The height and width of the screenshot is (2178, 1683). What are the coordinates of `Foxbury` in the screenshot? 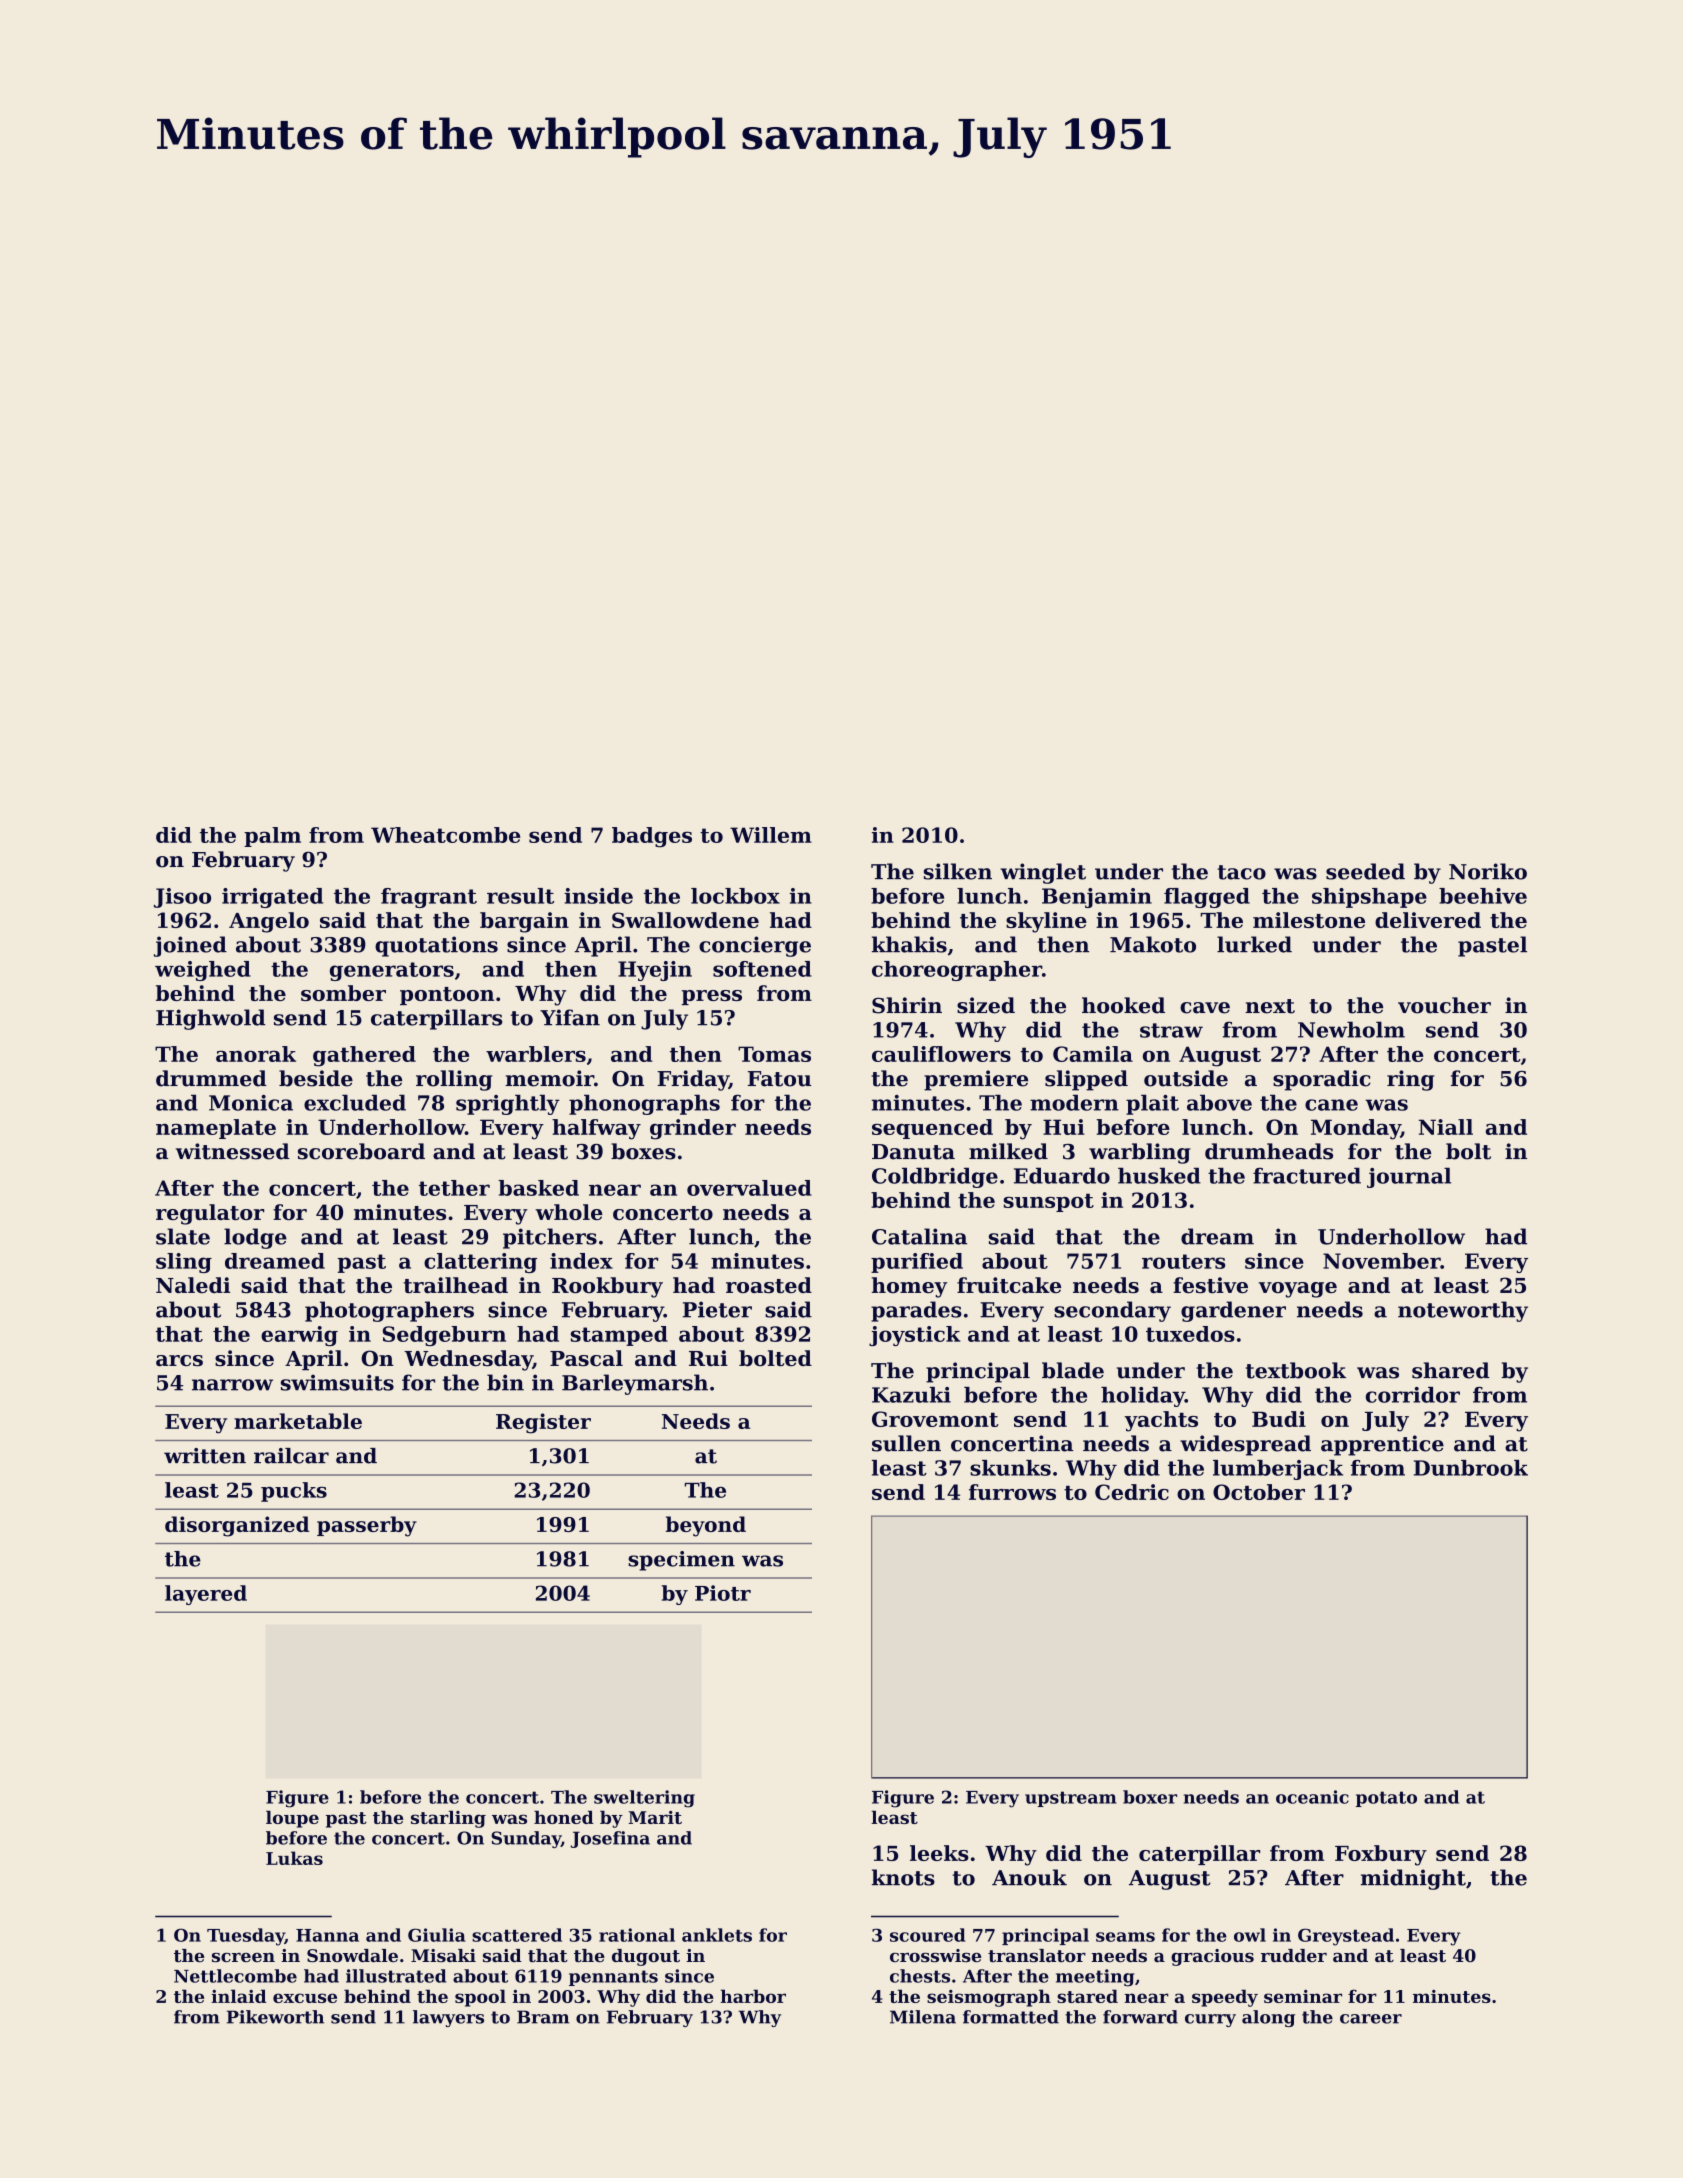 It's located at (1381, 1855).
